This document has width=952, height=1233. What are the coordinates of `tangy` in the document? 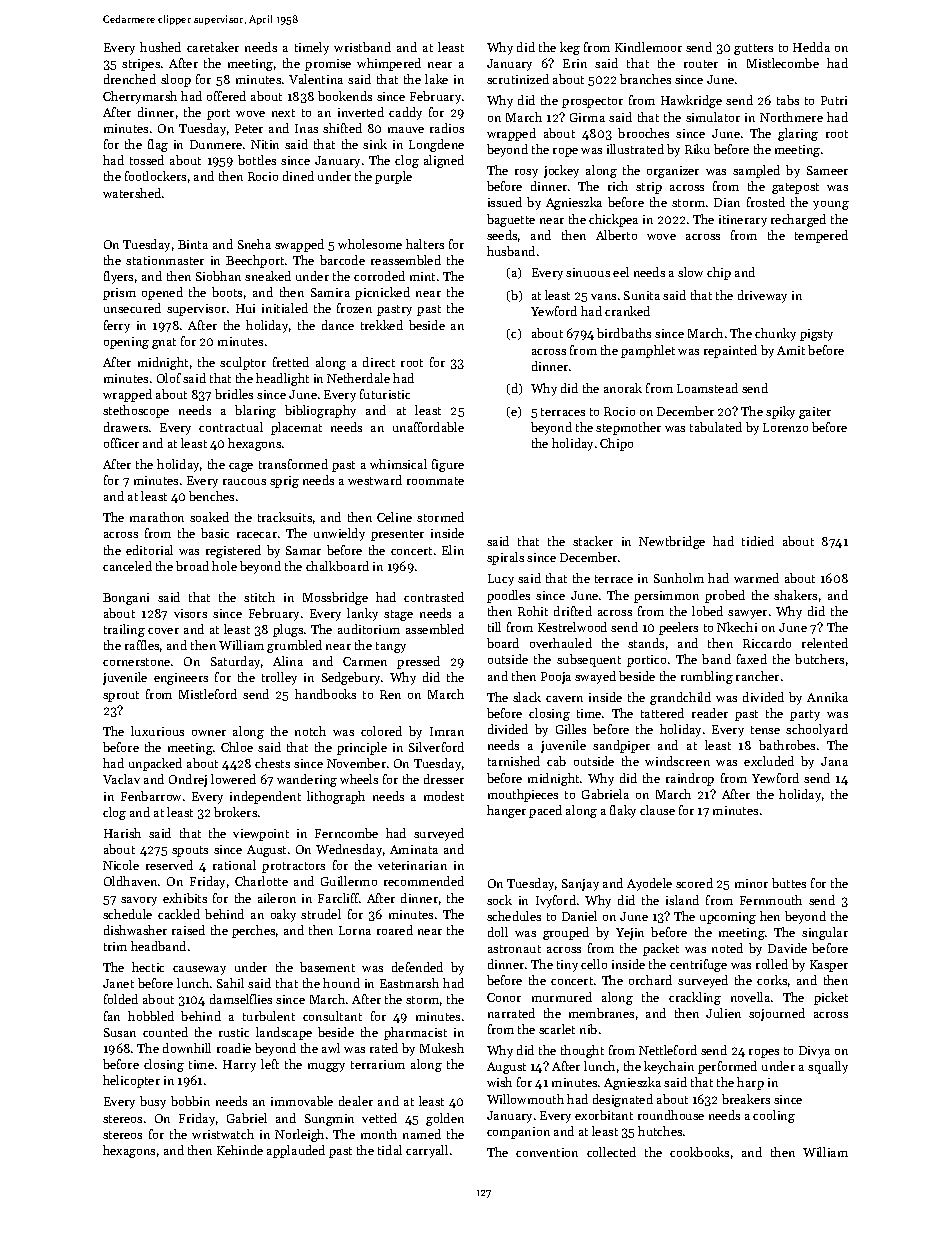 It's located at (391, 647).
